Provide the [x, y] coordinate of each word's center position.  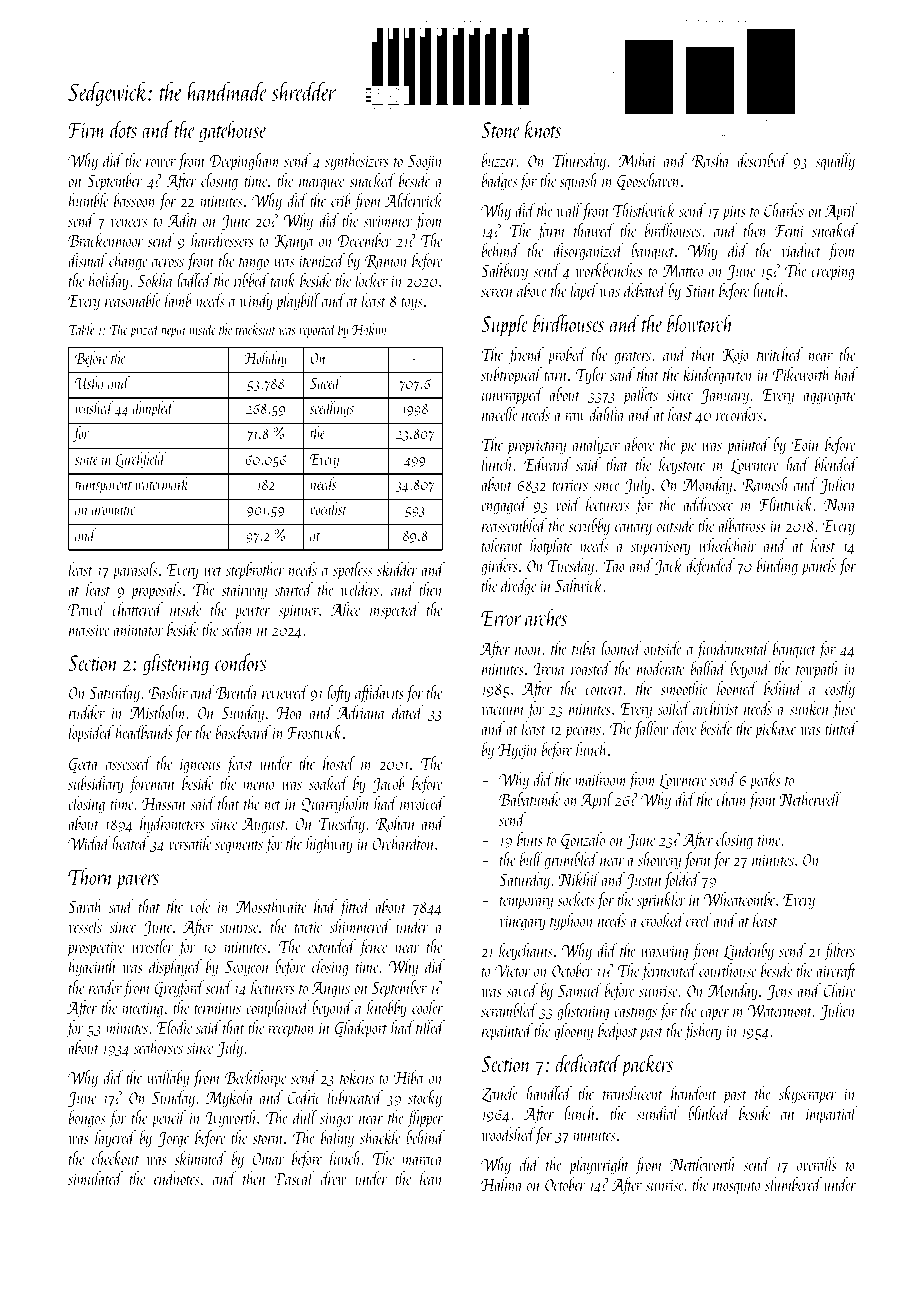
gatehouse [233, 131]
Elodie [175, 1027]
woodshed [508, 1135]
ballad [709, 668]
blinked [709, 1113]
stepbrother [255, 571]
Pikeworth [801, 374]
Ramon [386, 262]
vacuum [503, 710]
